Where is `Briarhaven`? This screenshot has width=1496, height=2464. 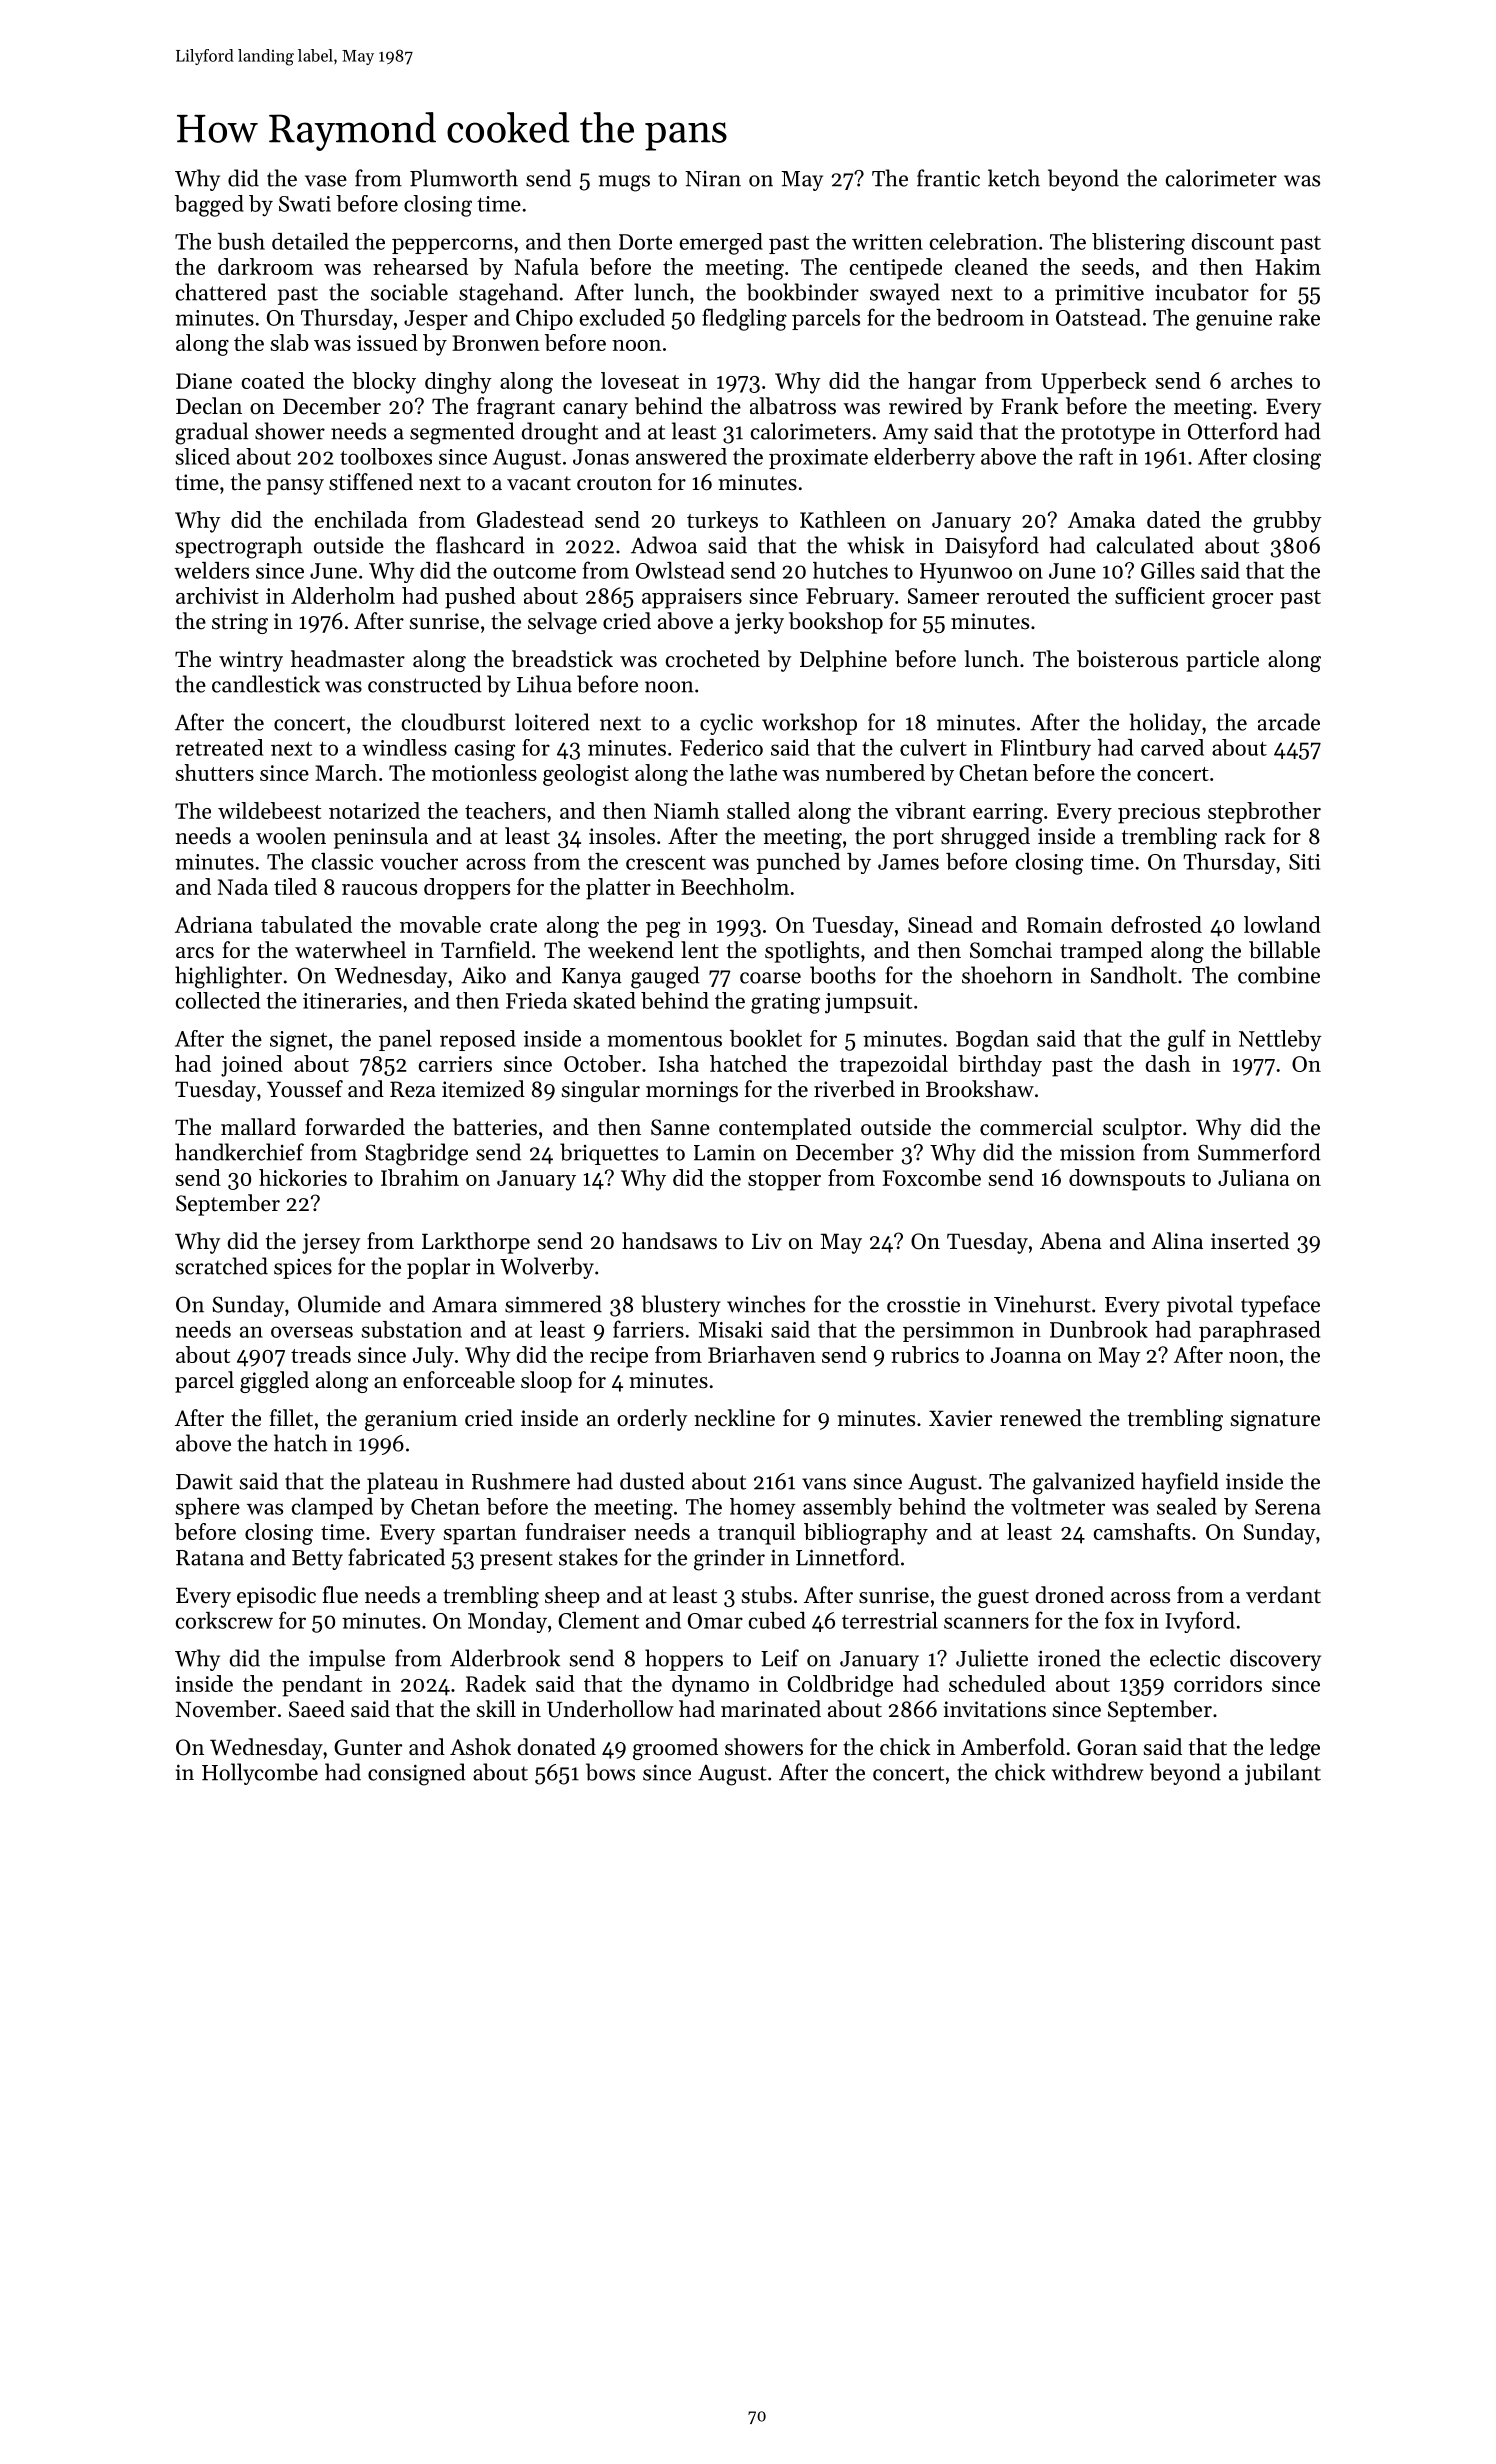 Briarhaven is located at coordinates (762, 1354).
